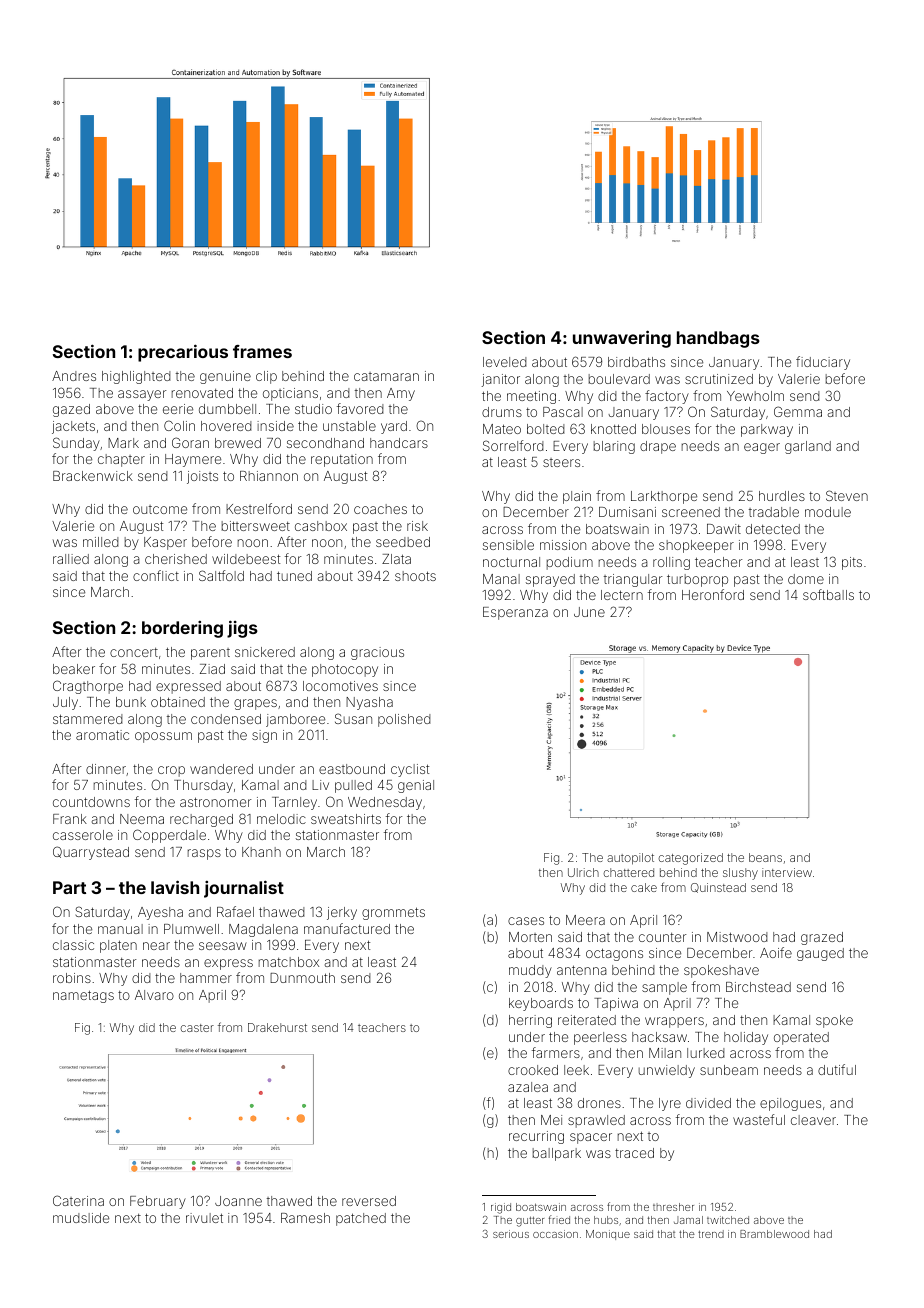  What do you see at coordinates (70, 819) in the page?
I see `Frank` at bounding box center [70, 819].
